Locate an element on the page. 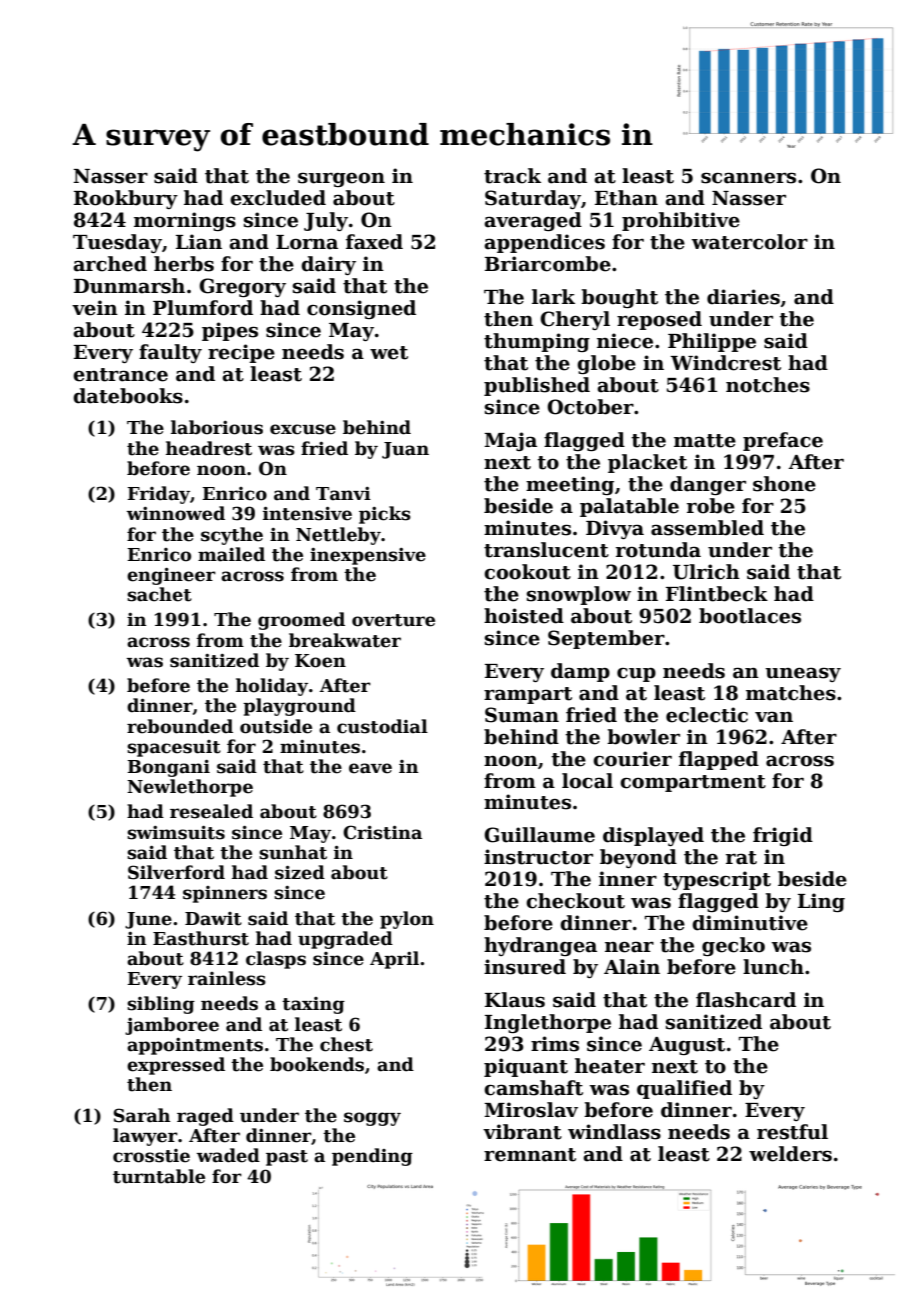  Suman is located at coordinates (522, 715).
